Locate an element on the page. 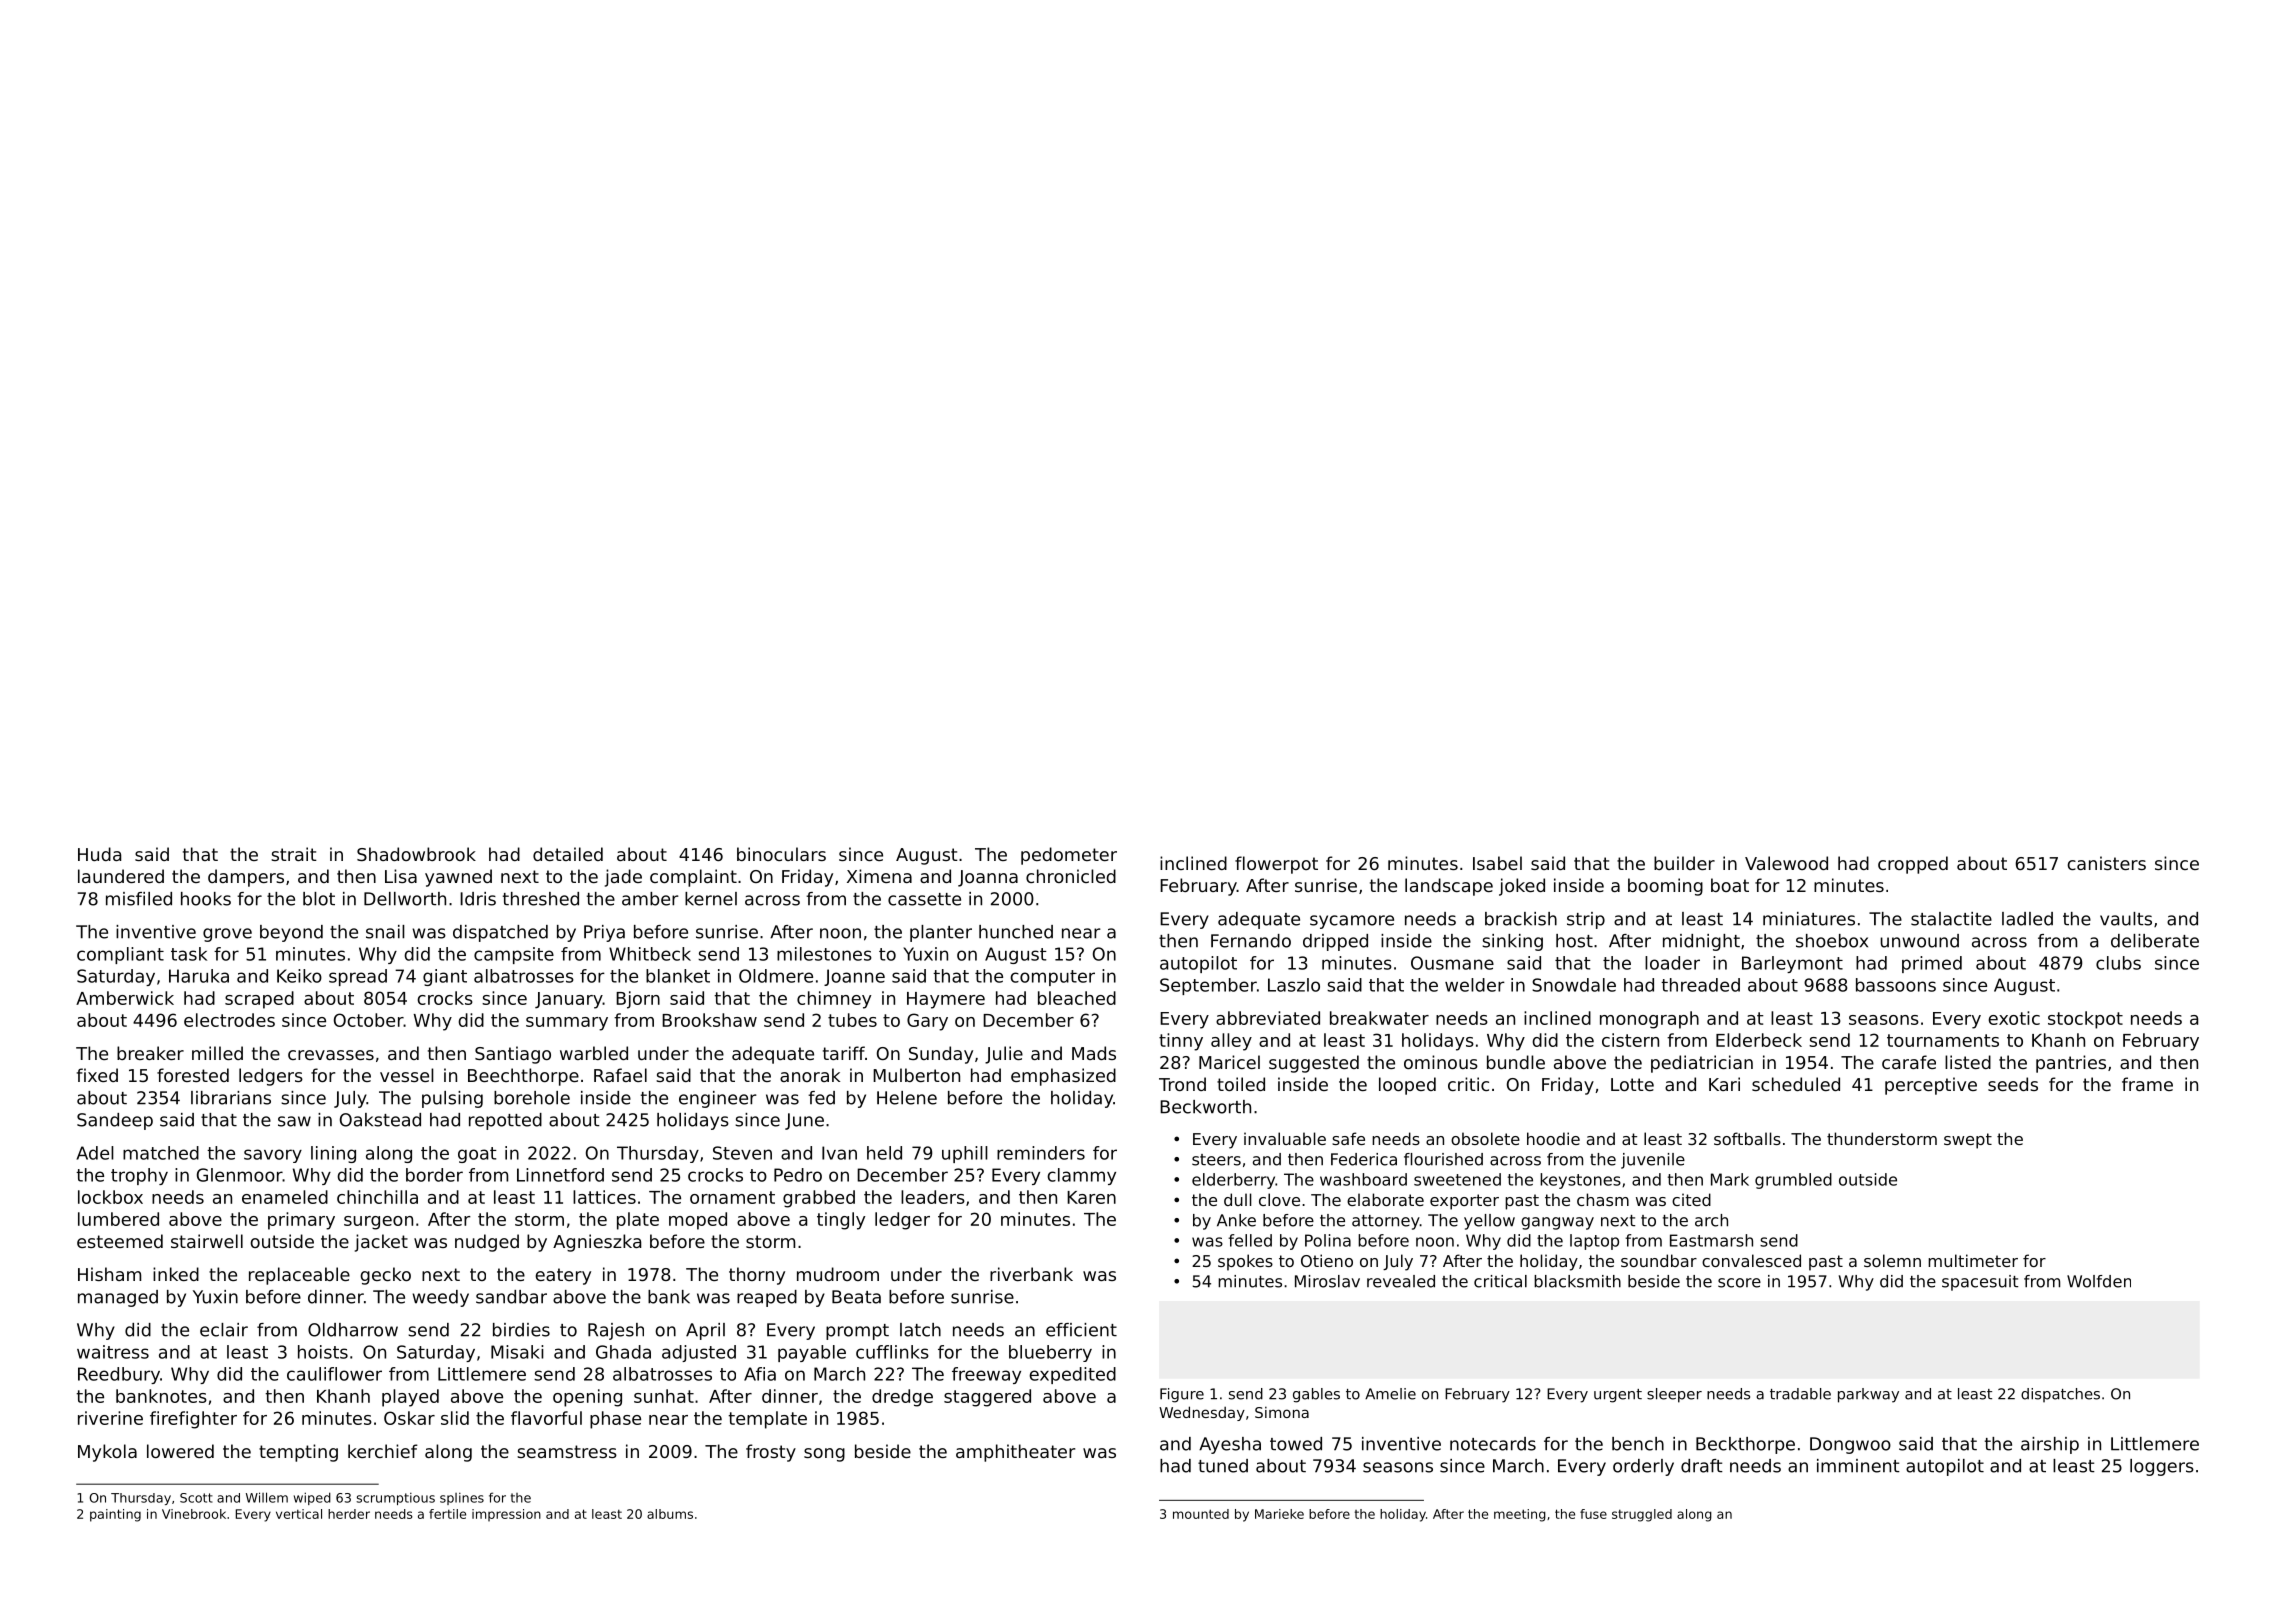  softballs is located at coordinates (1747, 1138).
